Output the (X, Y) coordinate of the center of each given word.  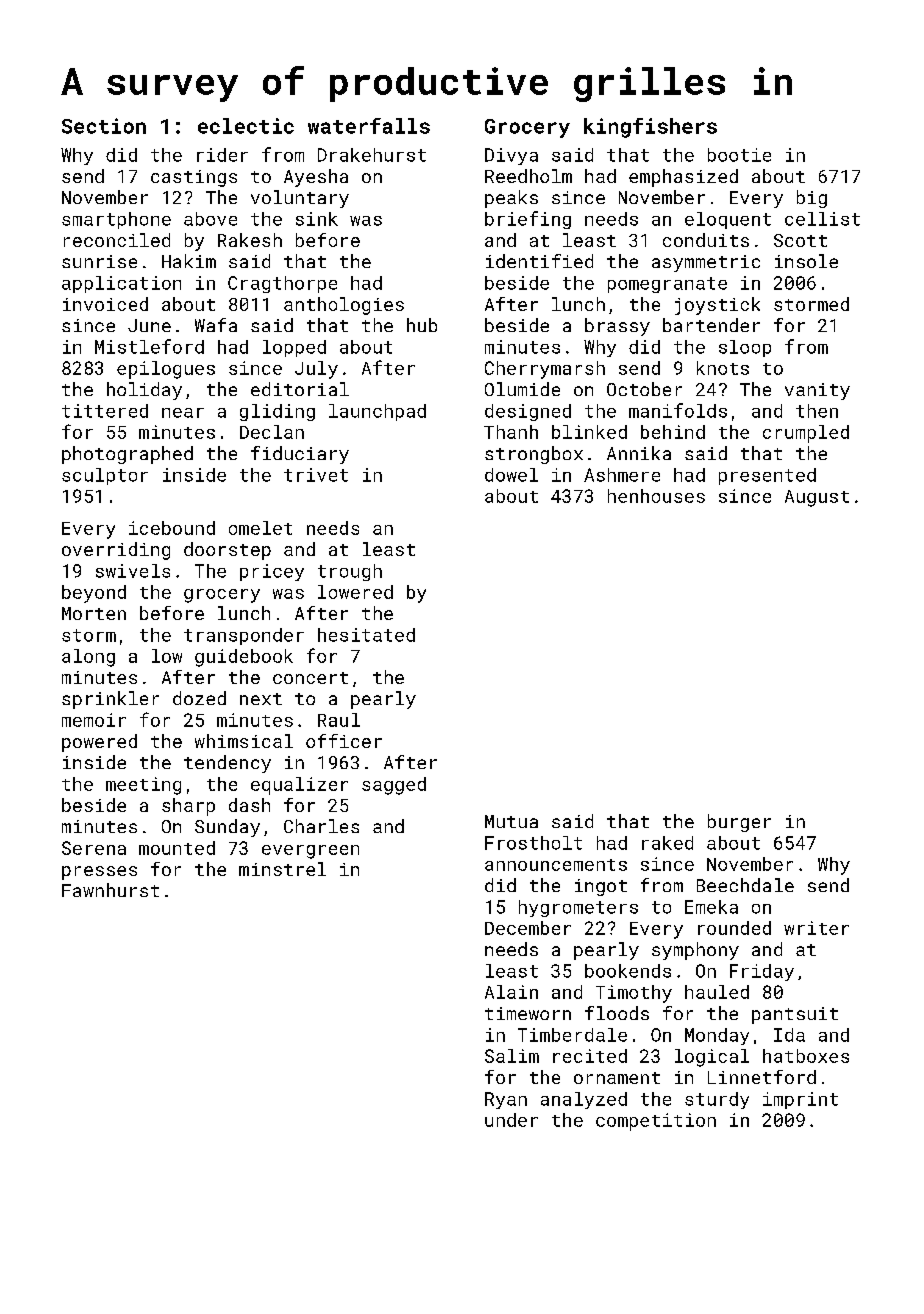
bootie (739, 155)
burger (739, 823)
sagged (394, 786)
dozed (199, 698)
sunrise (99, 261)
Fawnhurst (110, 890)
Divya (511, 156)
